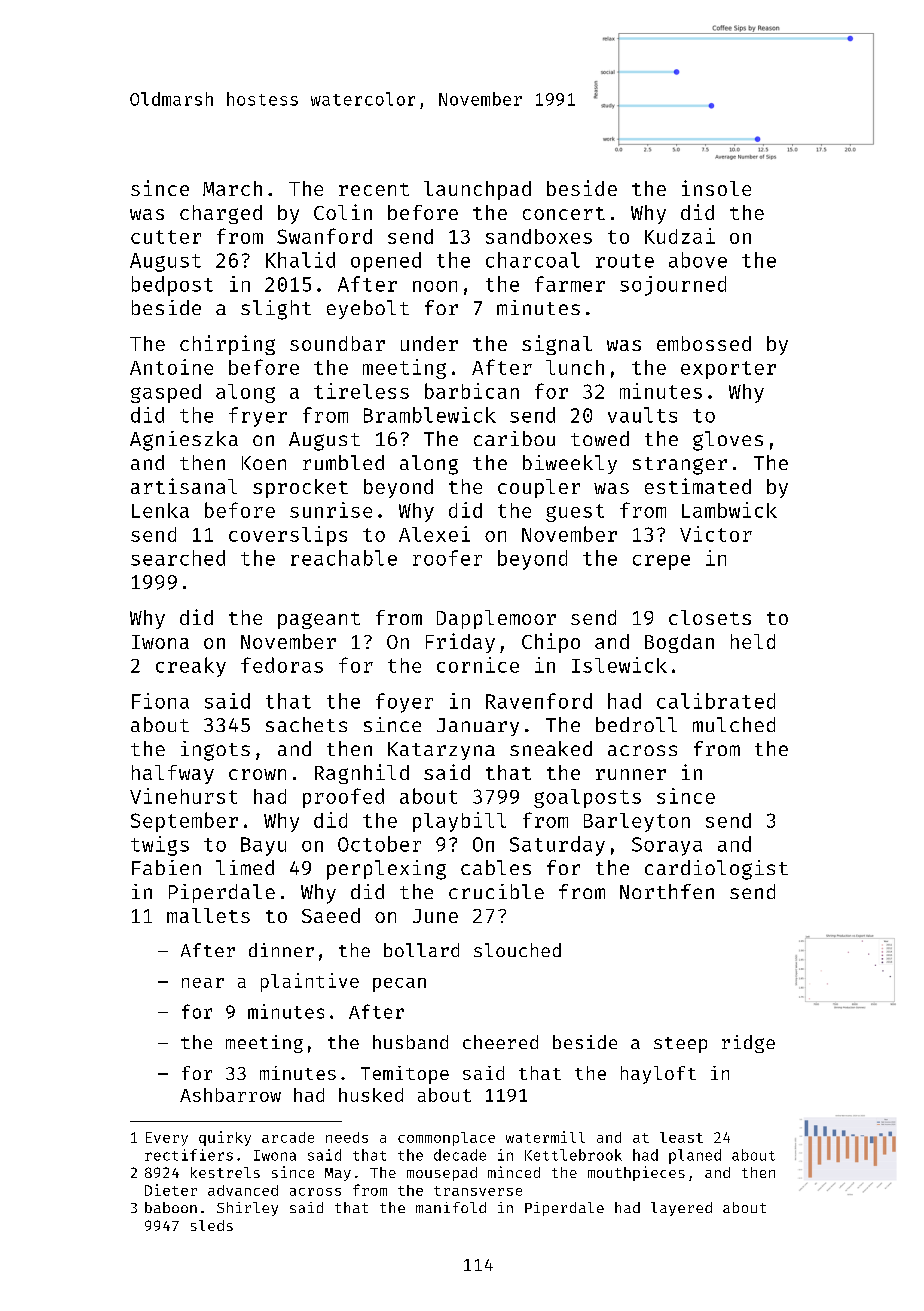  Describe the element at coordinates (716, 188) in the screenshot. I see `insole` at that location.
